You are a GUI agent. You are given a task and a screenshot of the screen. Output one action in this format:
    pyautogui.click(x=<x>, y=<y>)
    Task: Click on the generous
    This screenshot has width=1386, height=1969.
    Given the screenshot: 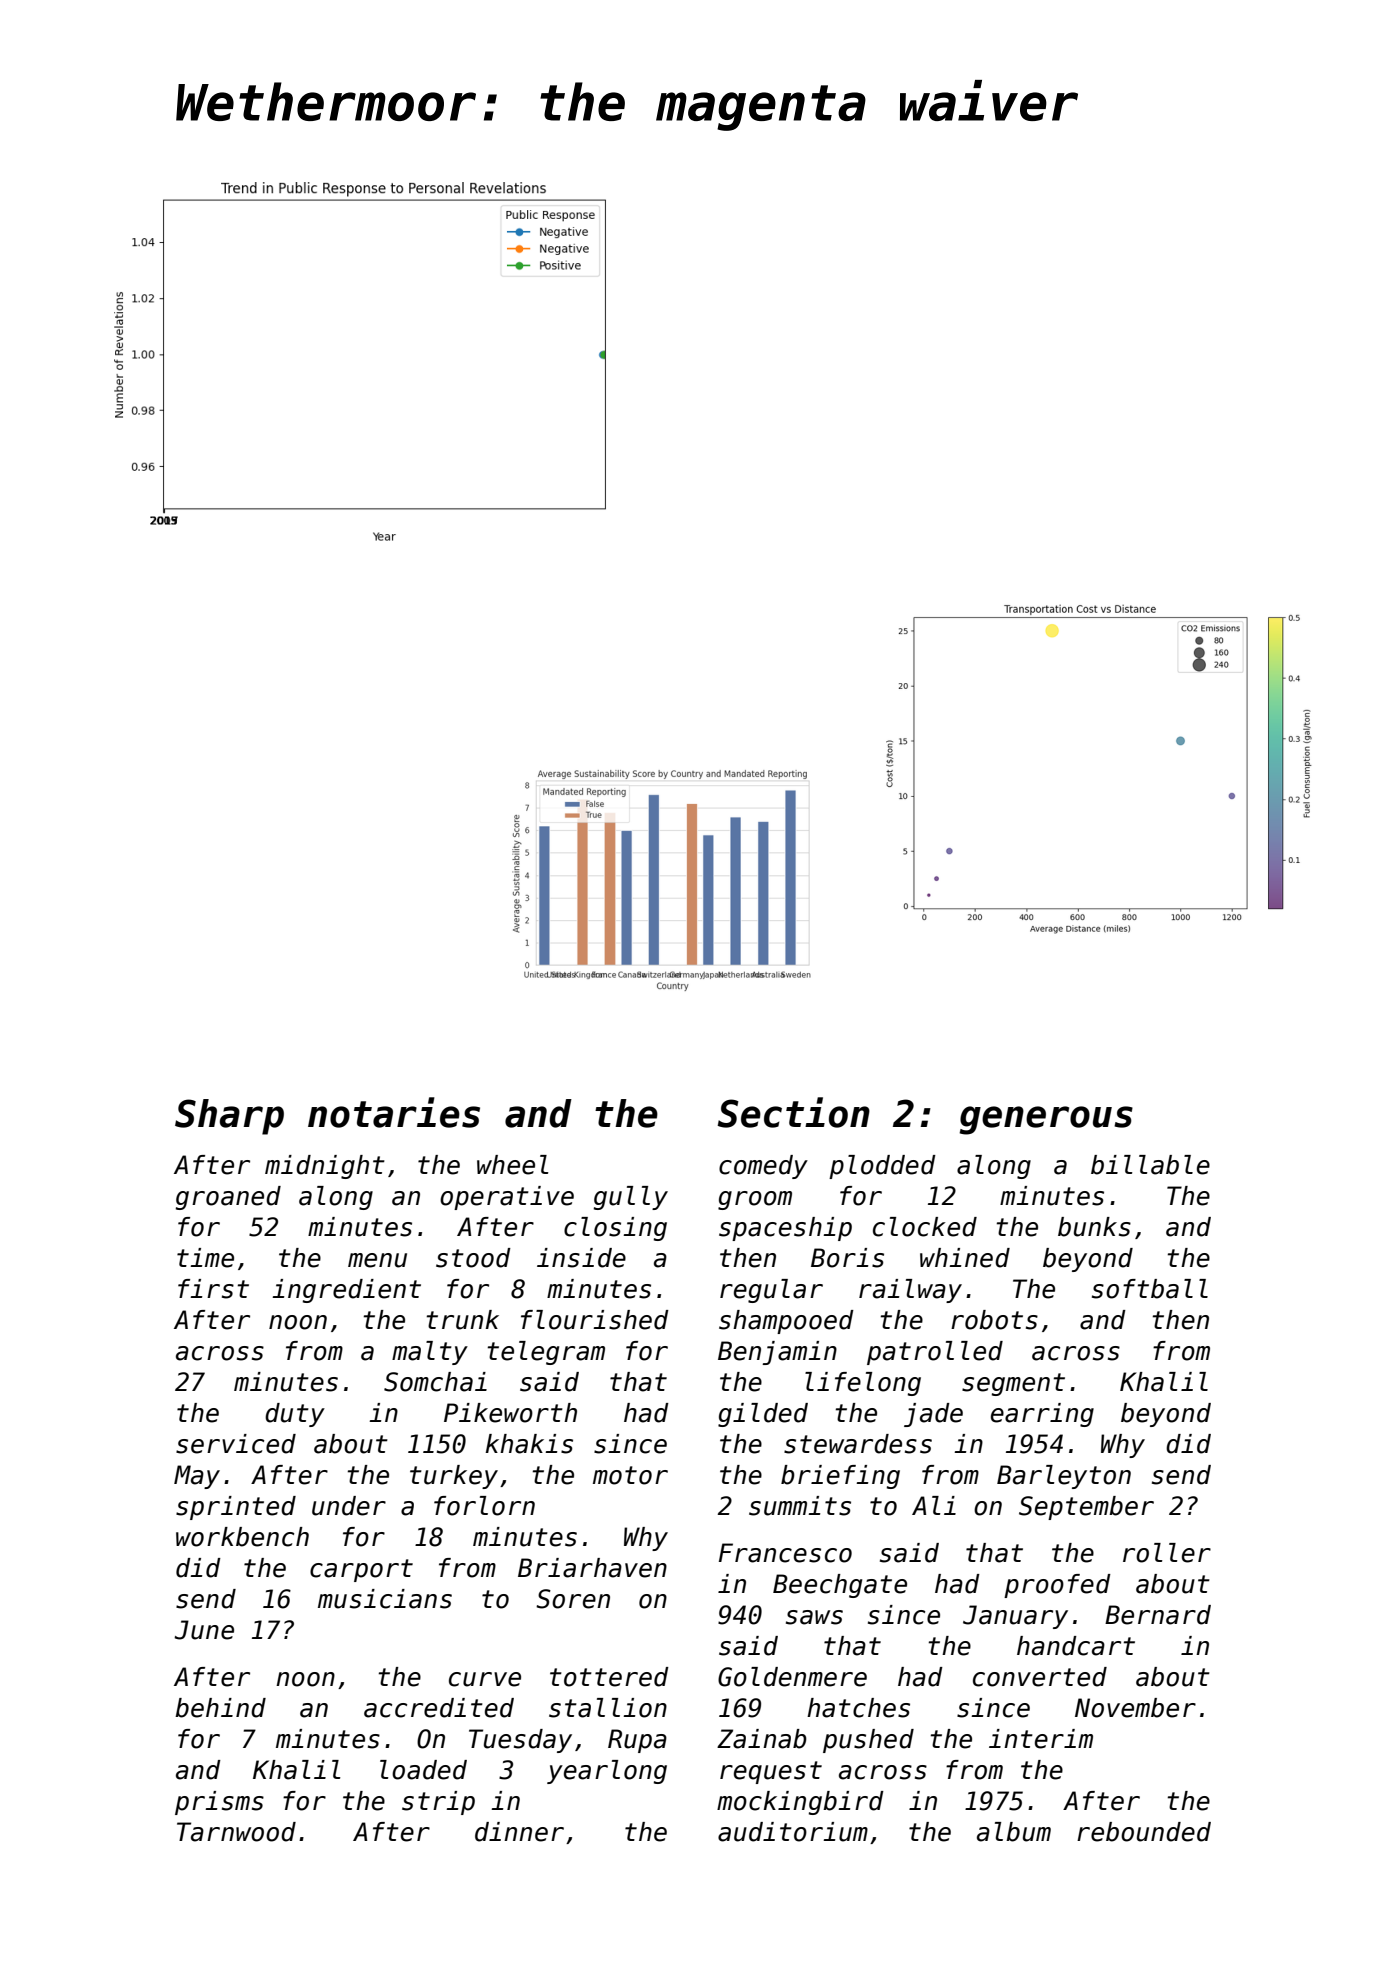 What is the action you would take?
    pyautogui.click(x=1046, y=1120)
